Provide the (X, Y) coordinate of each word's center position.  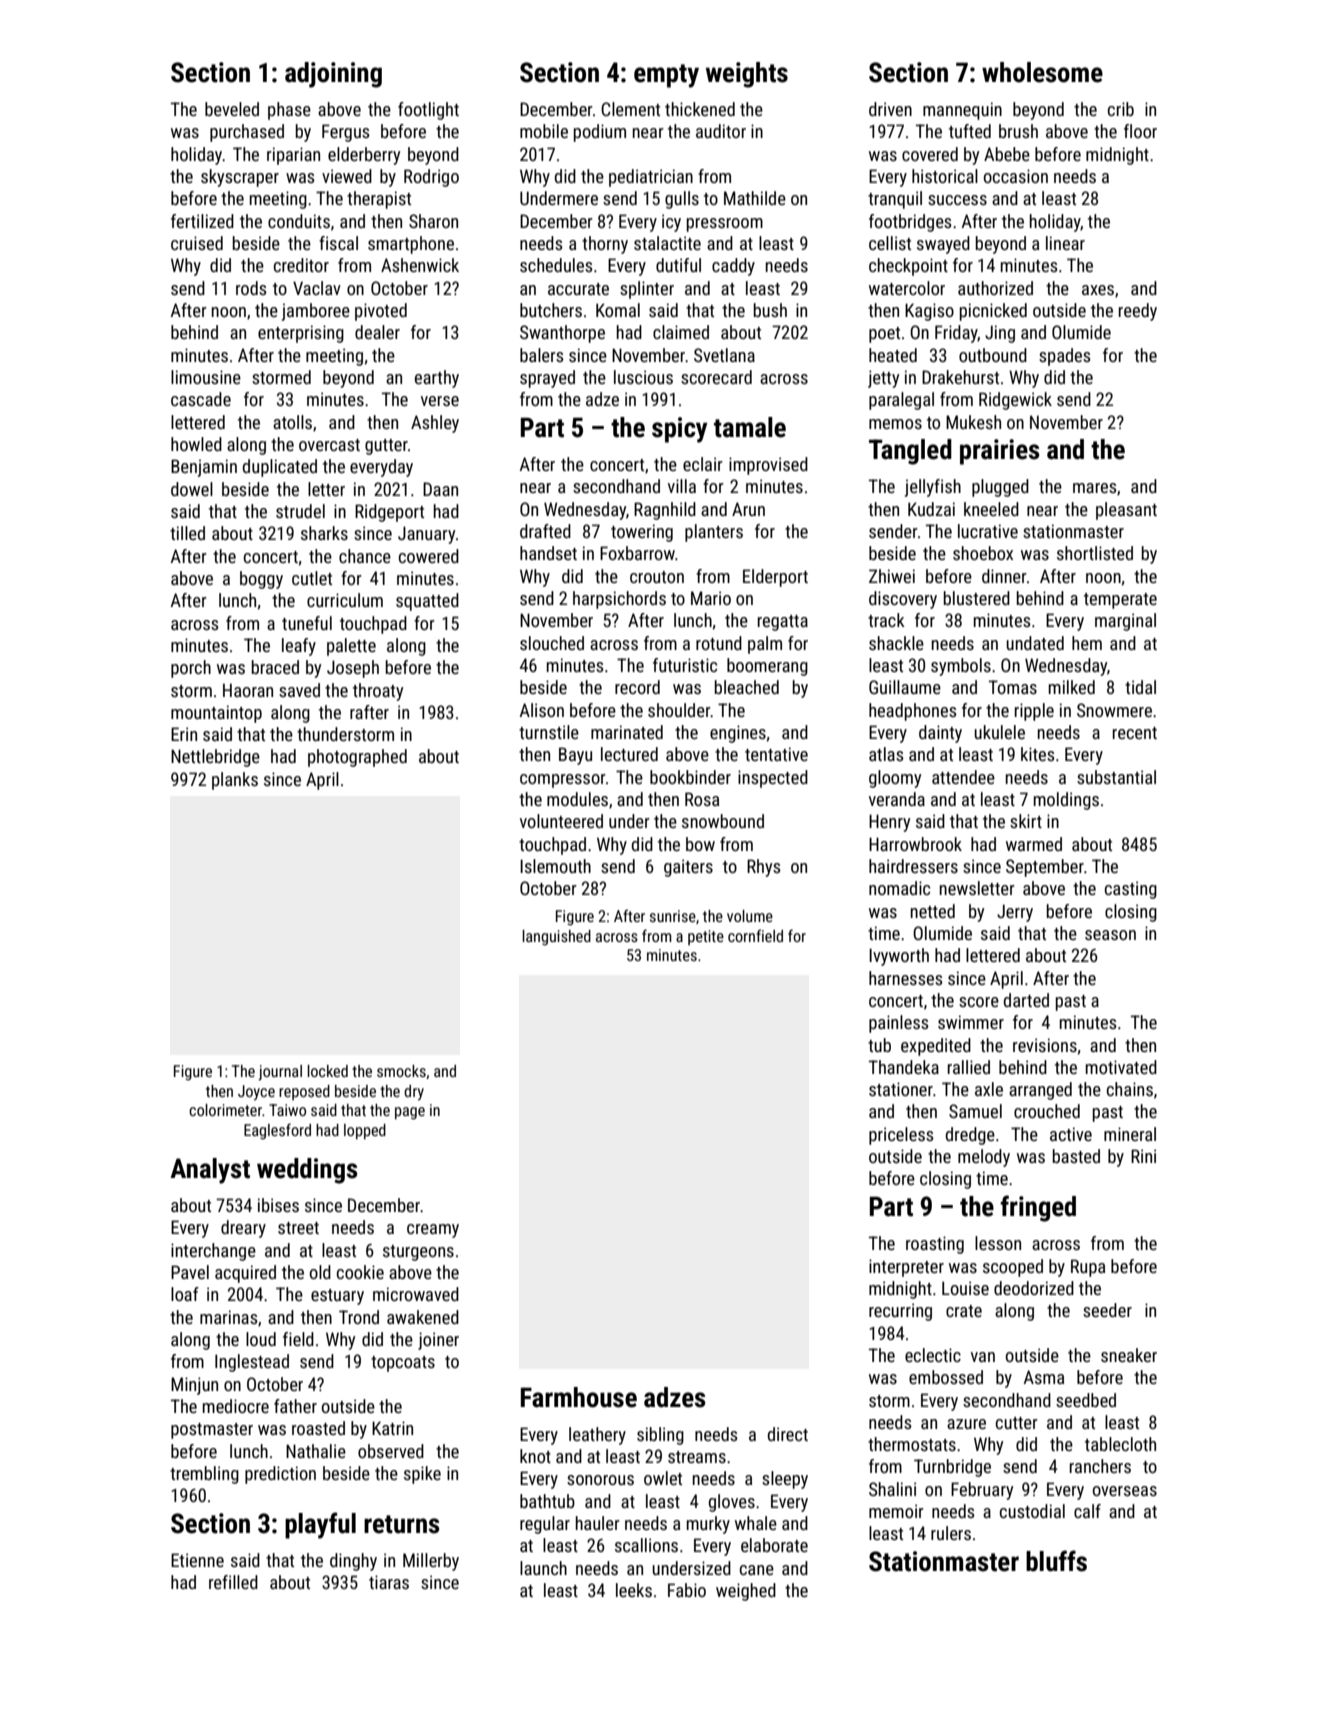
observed (391, 1451)
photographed (357, 758)
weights (747, 75)
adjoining (333, 75)
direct (788, 1434)
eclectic (933, 1355)
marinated (627, 732)
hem (1087, 643)
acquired (245, 1274)
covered (930, 154)
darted (1026, 1000)
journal (280, 1073)
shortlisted (1095, 553)
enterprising (301, 334)
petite (706, 937)
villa (682, 486)
